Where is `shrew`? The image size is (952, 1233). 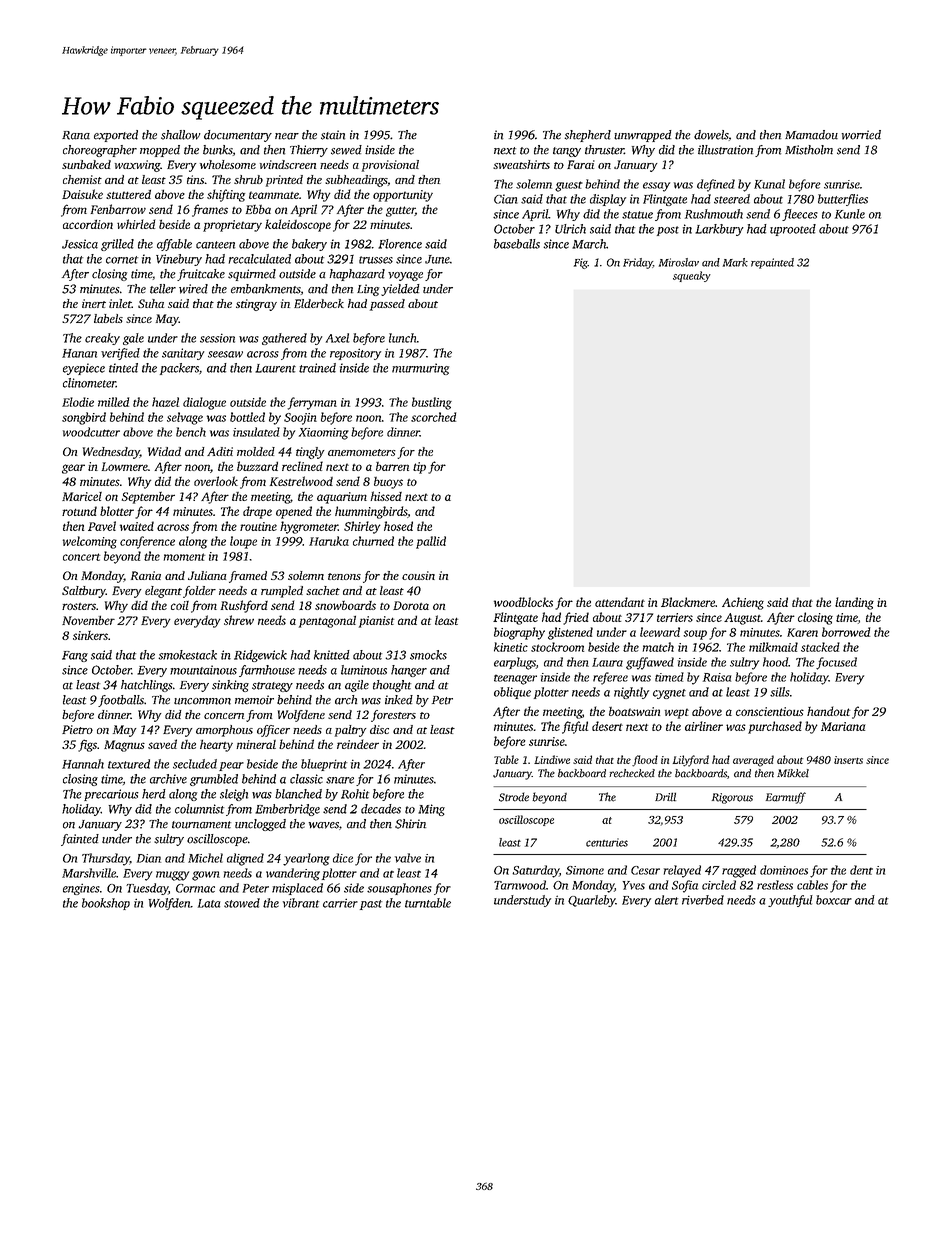 shrew is located at coordinates (239, 620).
